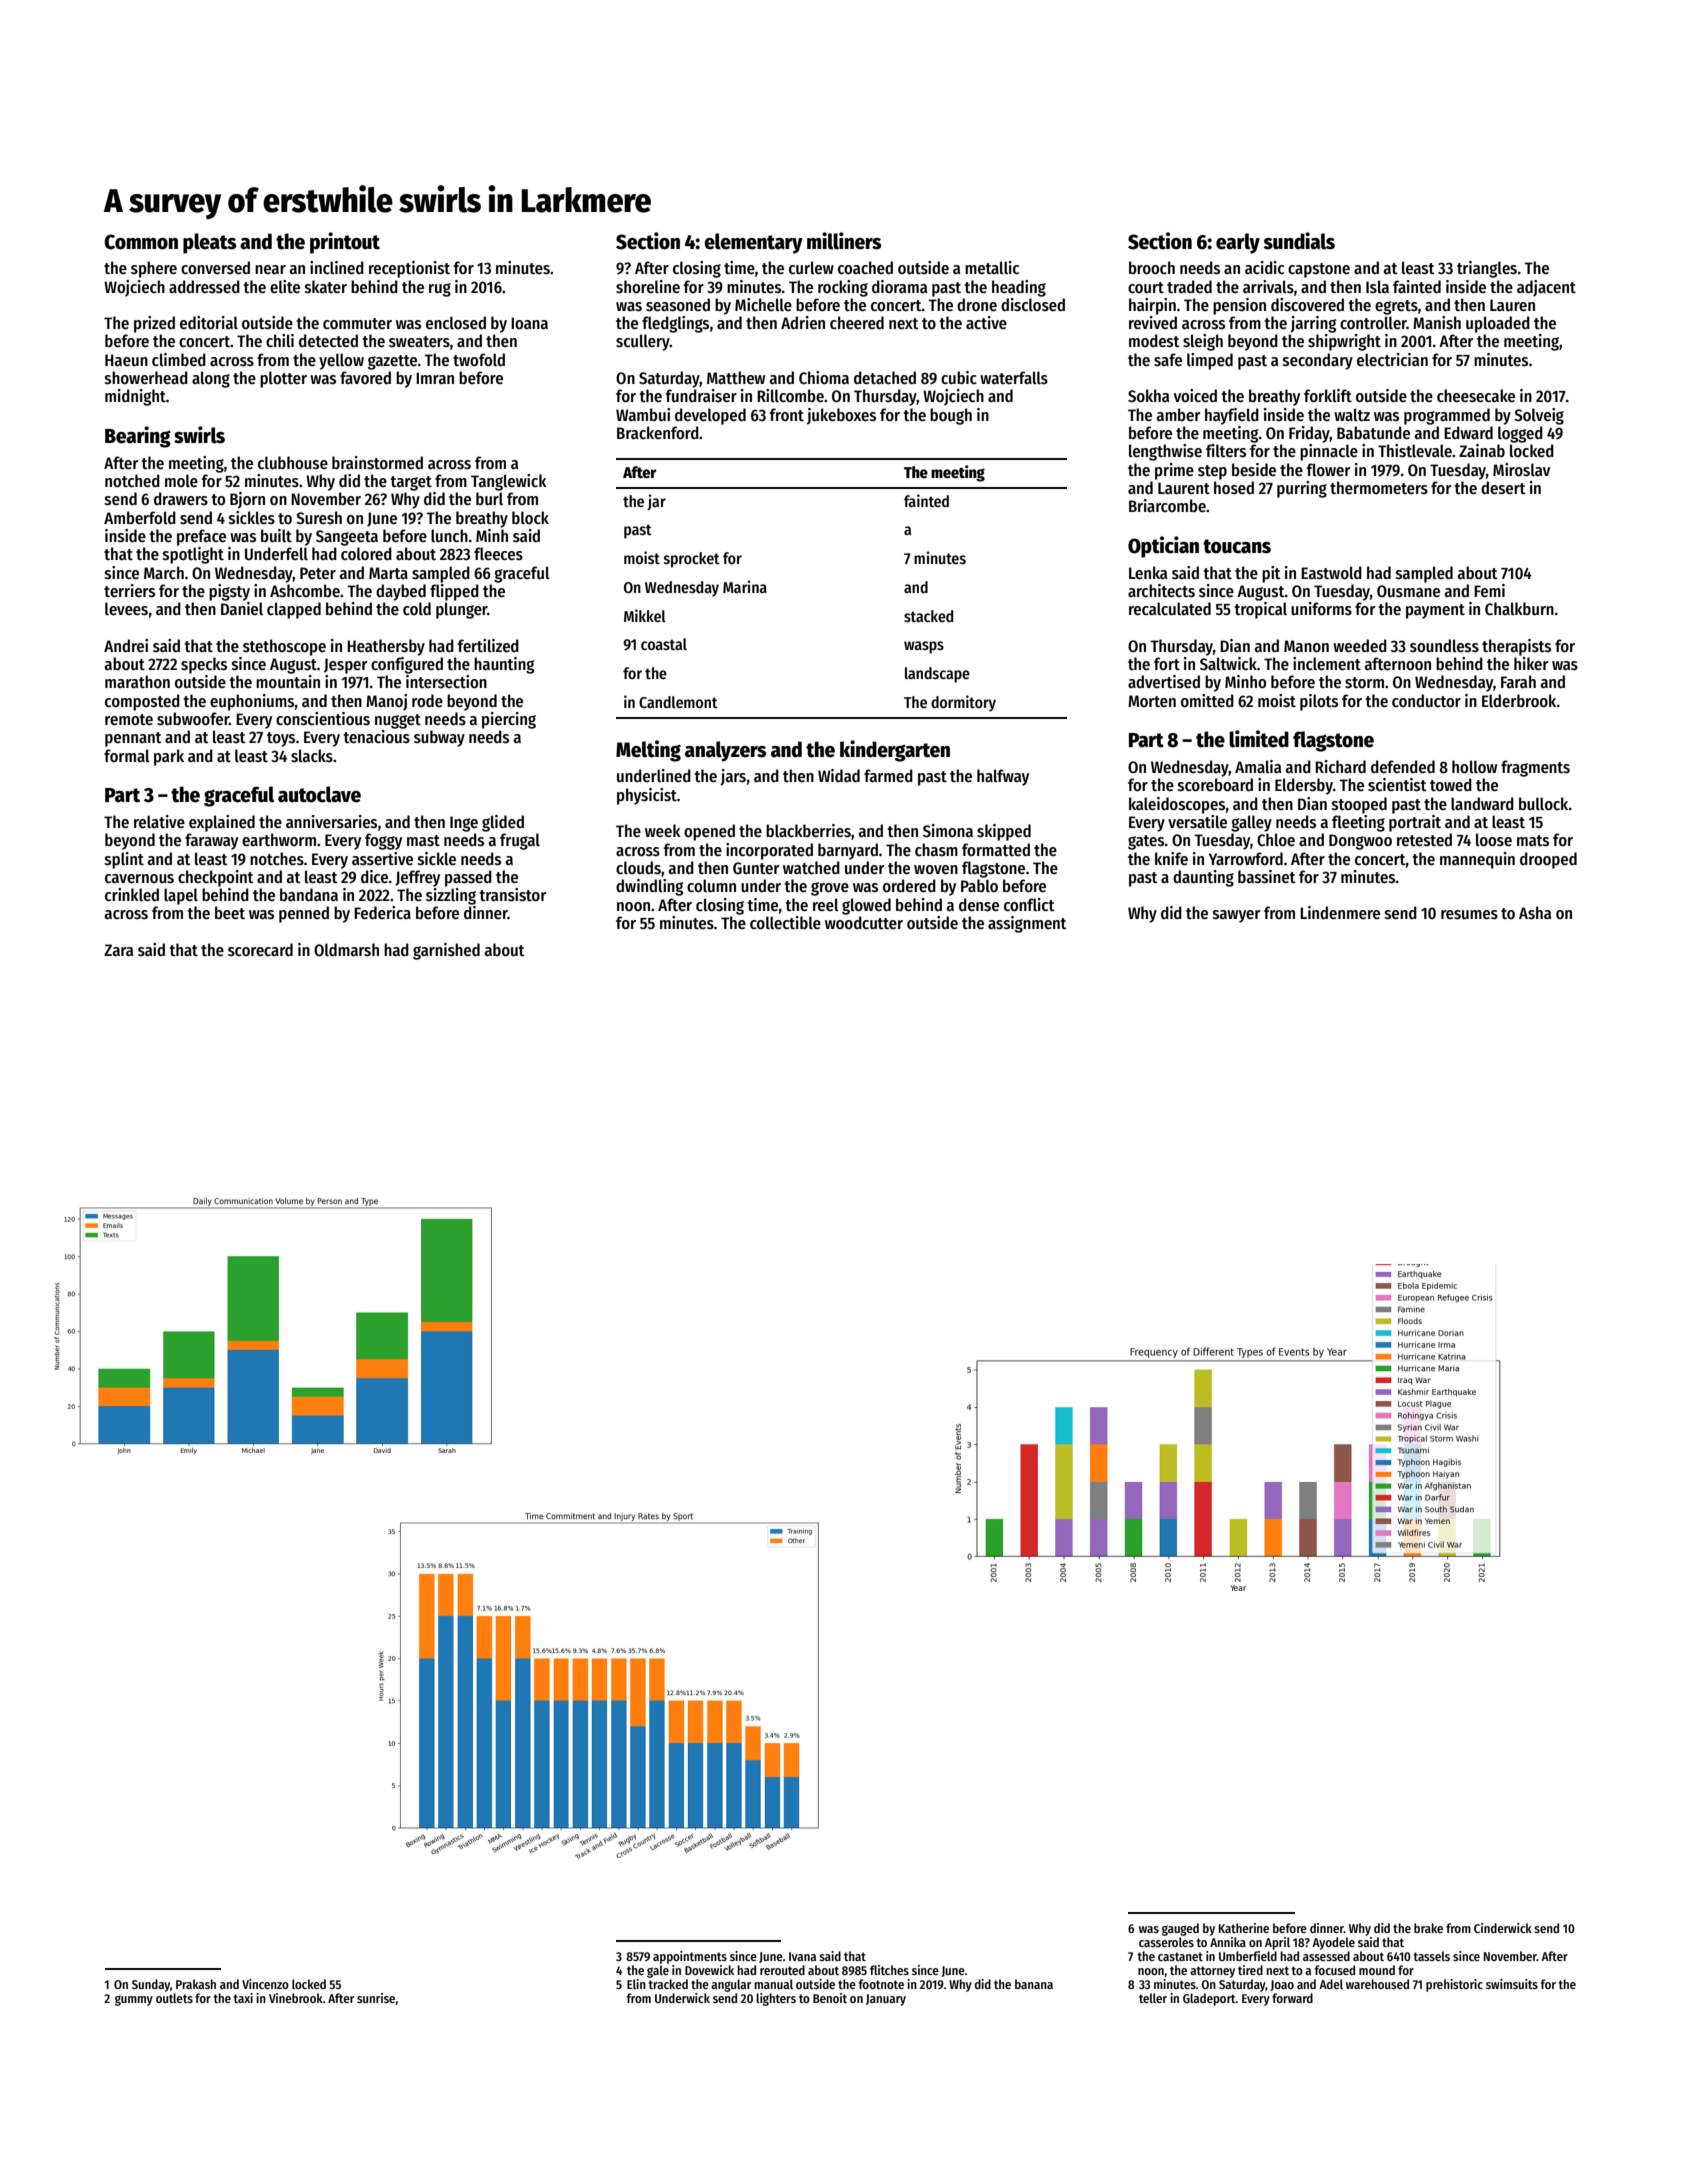 This document has height=2178, width=1683. Describe the element at coordinates (786, 415) in the document. I see `front` at that location.
